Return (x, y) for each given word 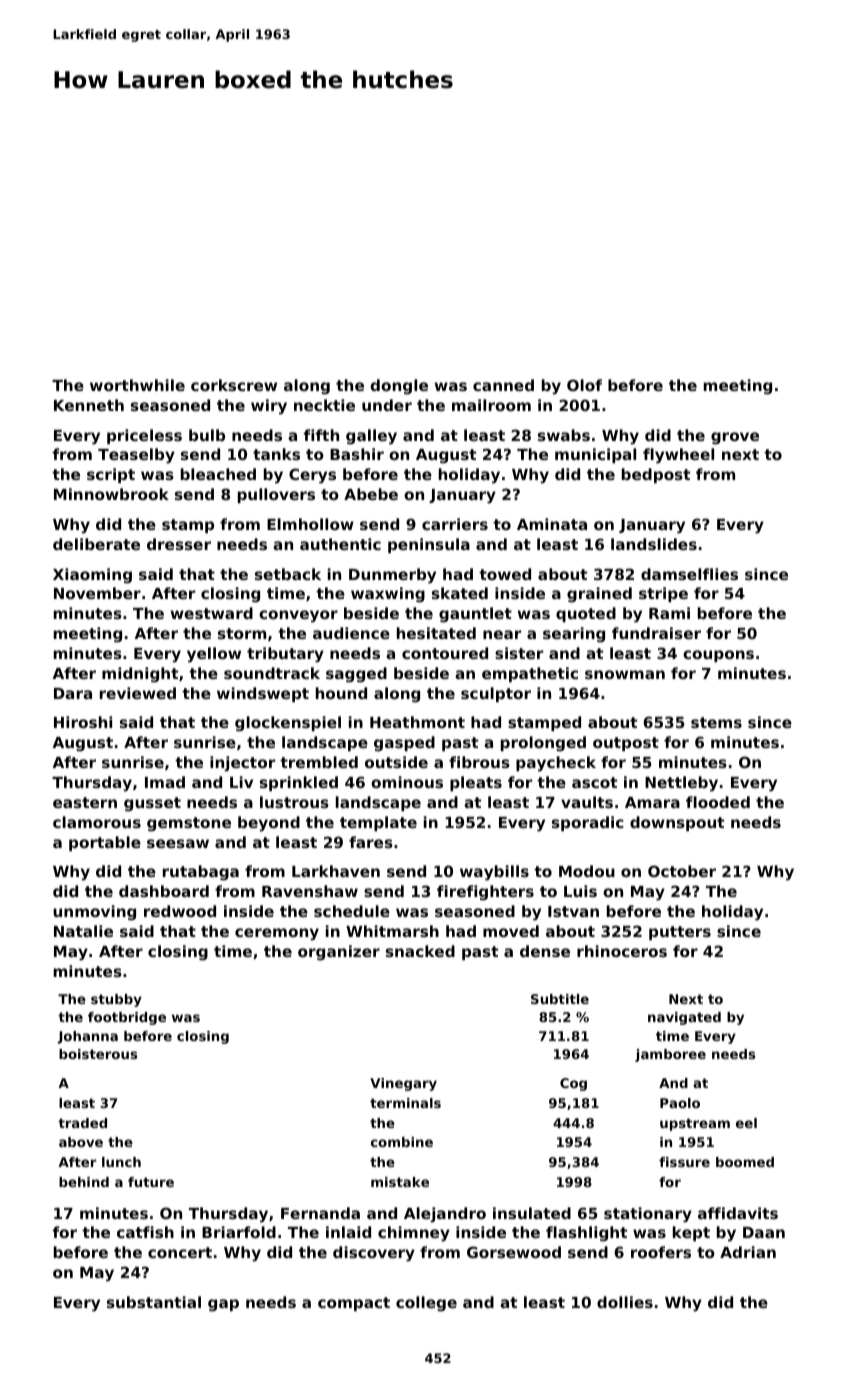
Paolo (680, 1103)
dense (545, 951)
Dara (73, 693)
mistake (400, 1182)
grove (735, 438)
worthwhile (137, 385)
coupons (718, 656)
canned (503, 385)
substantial (154, 1302)
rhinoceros (622, 951)
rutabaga (201, 873)
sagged (356, 675)
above (81, 1142)
